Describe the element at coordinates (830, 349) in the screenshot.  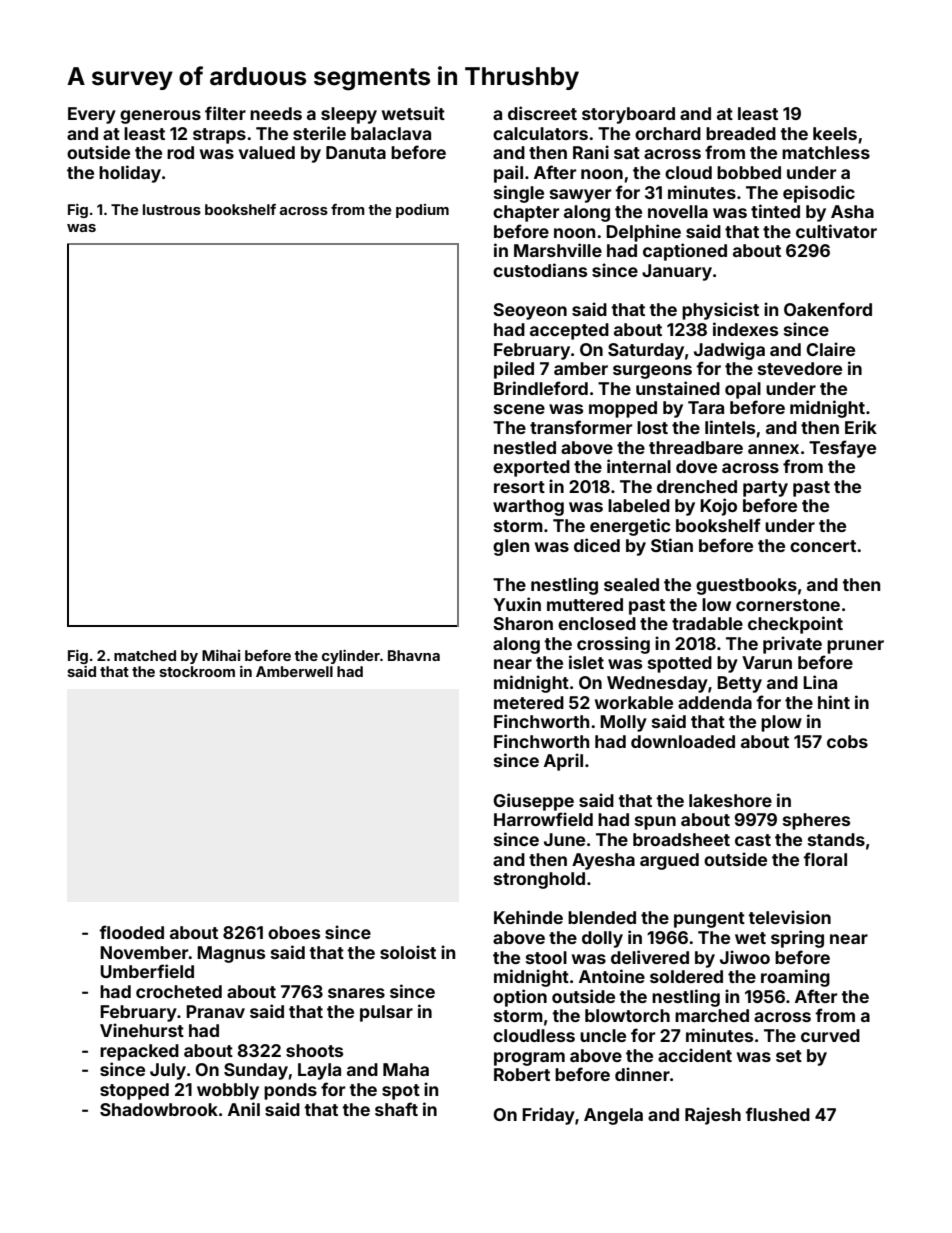
I see `Claire` at that location.
